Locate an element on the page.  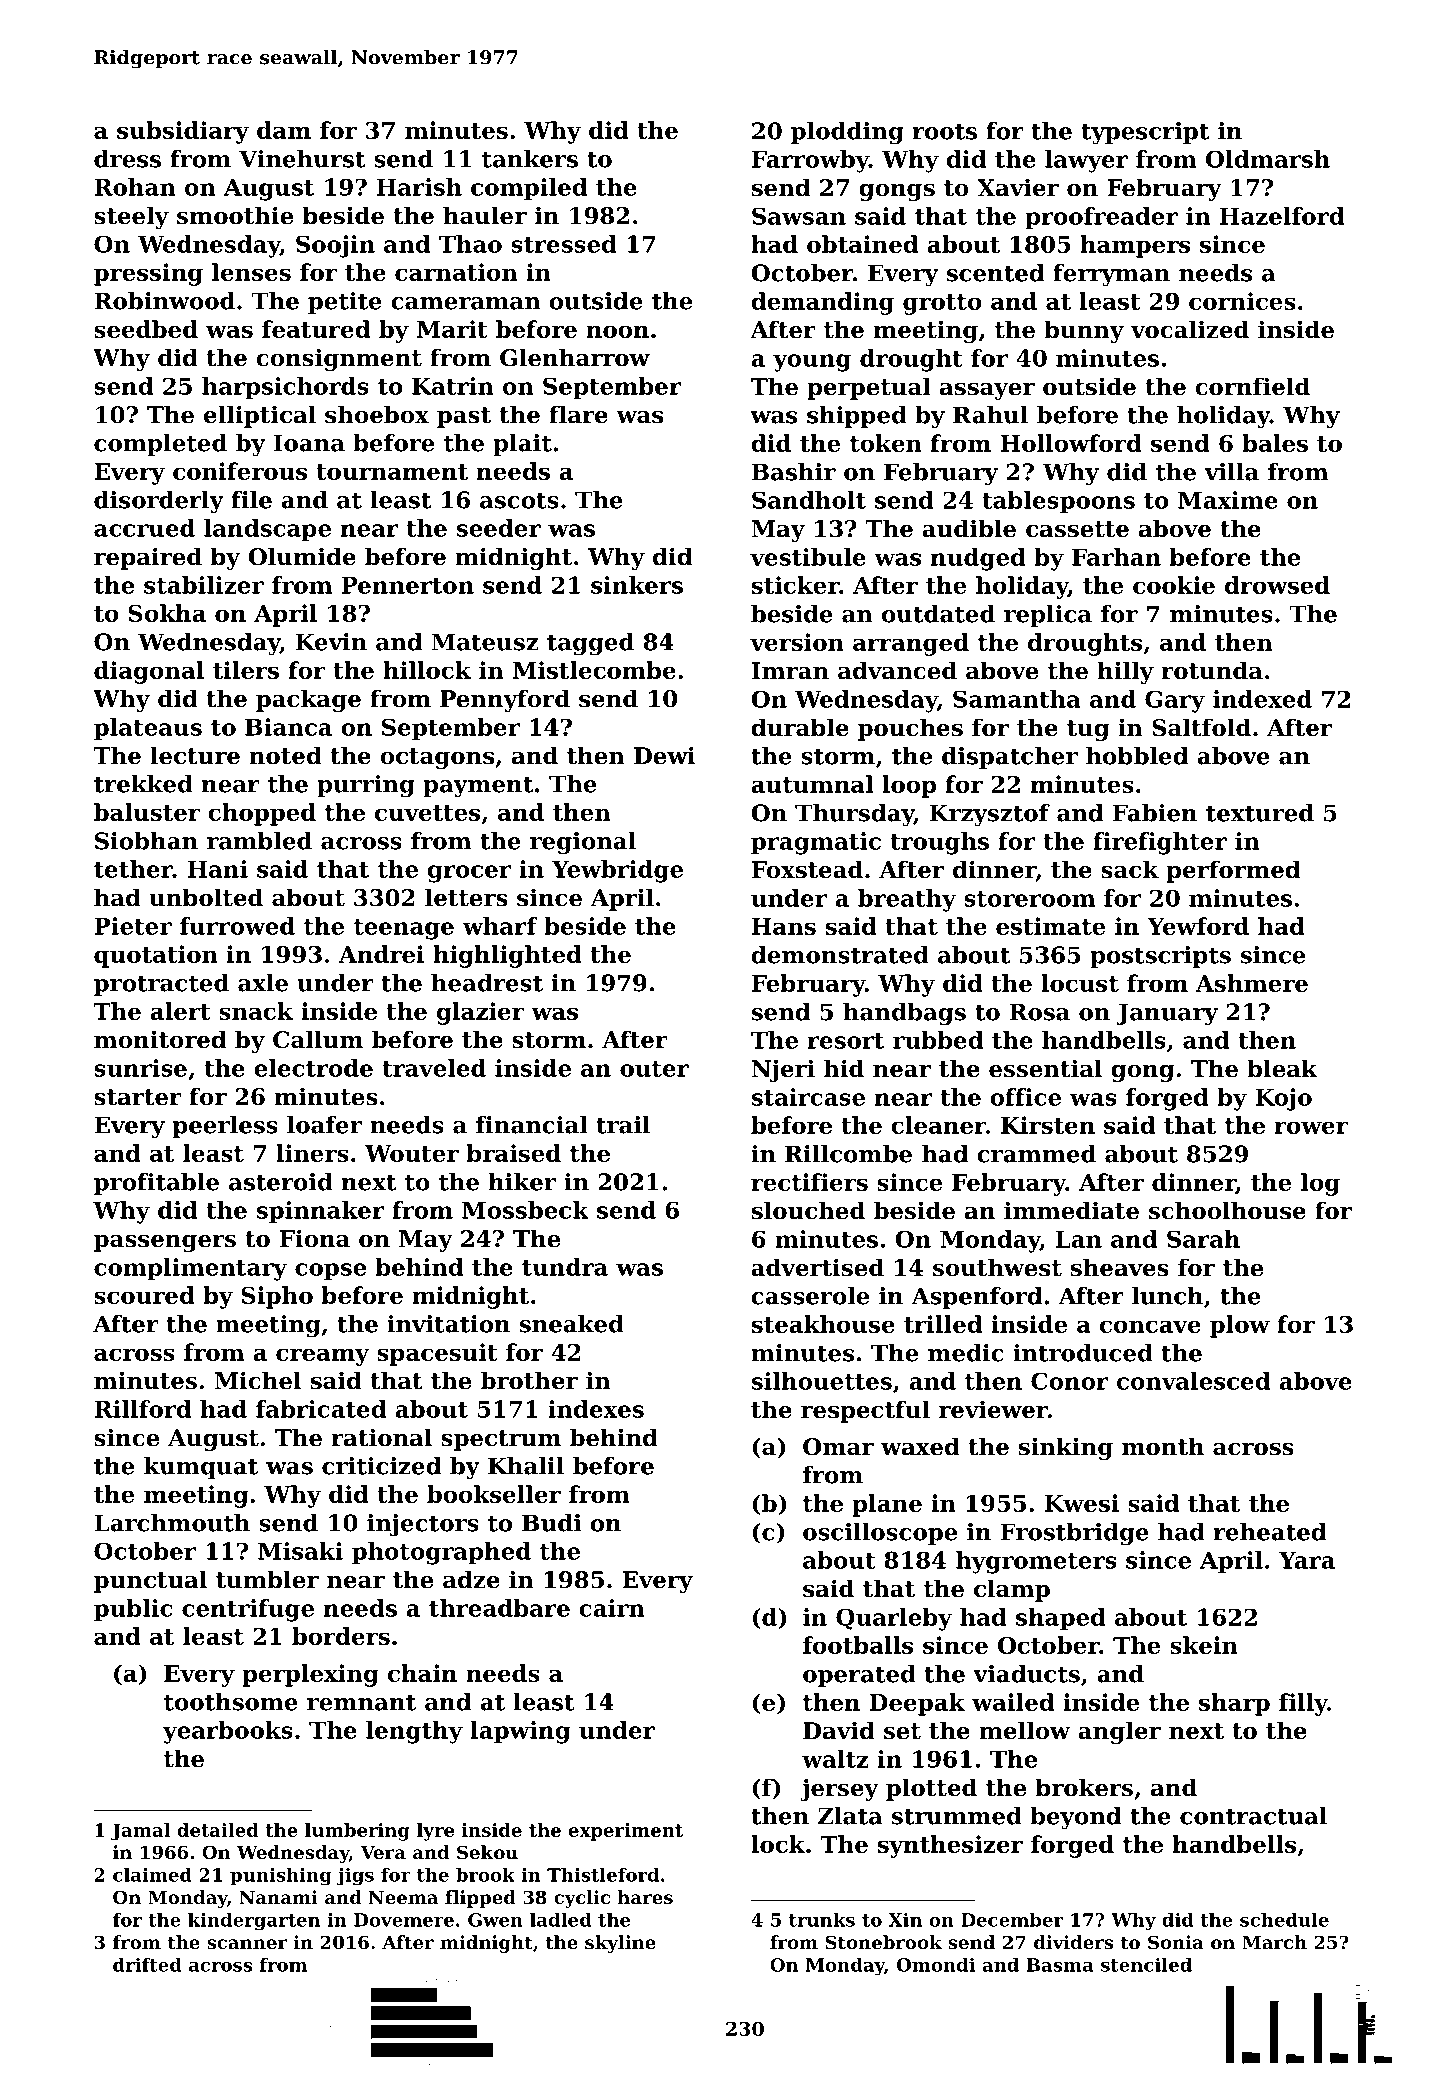
viaducts is located at coordinates (1026, 1674).
